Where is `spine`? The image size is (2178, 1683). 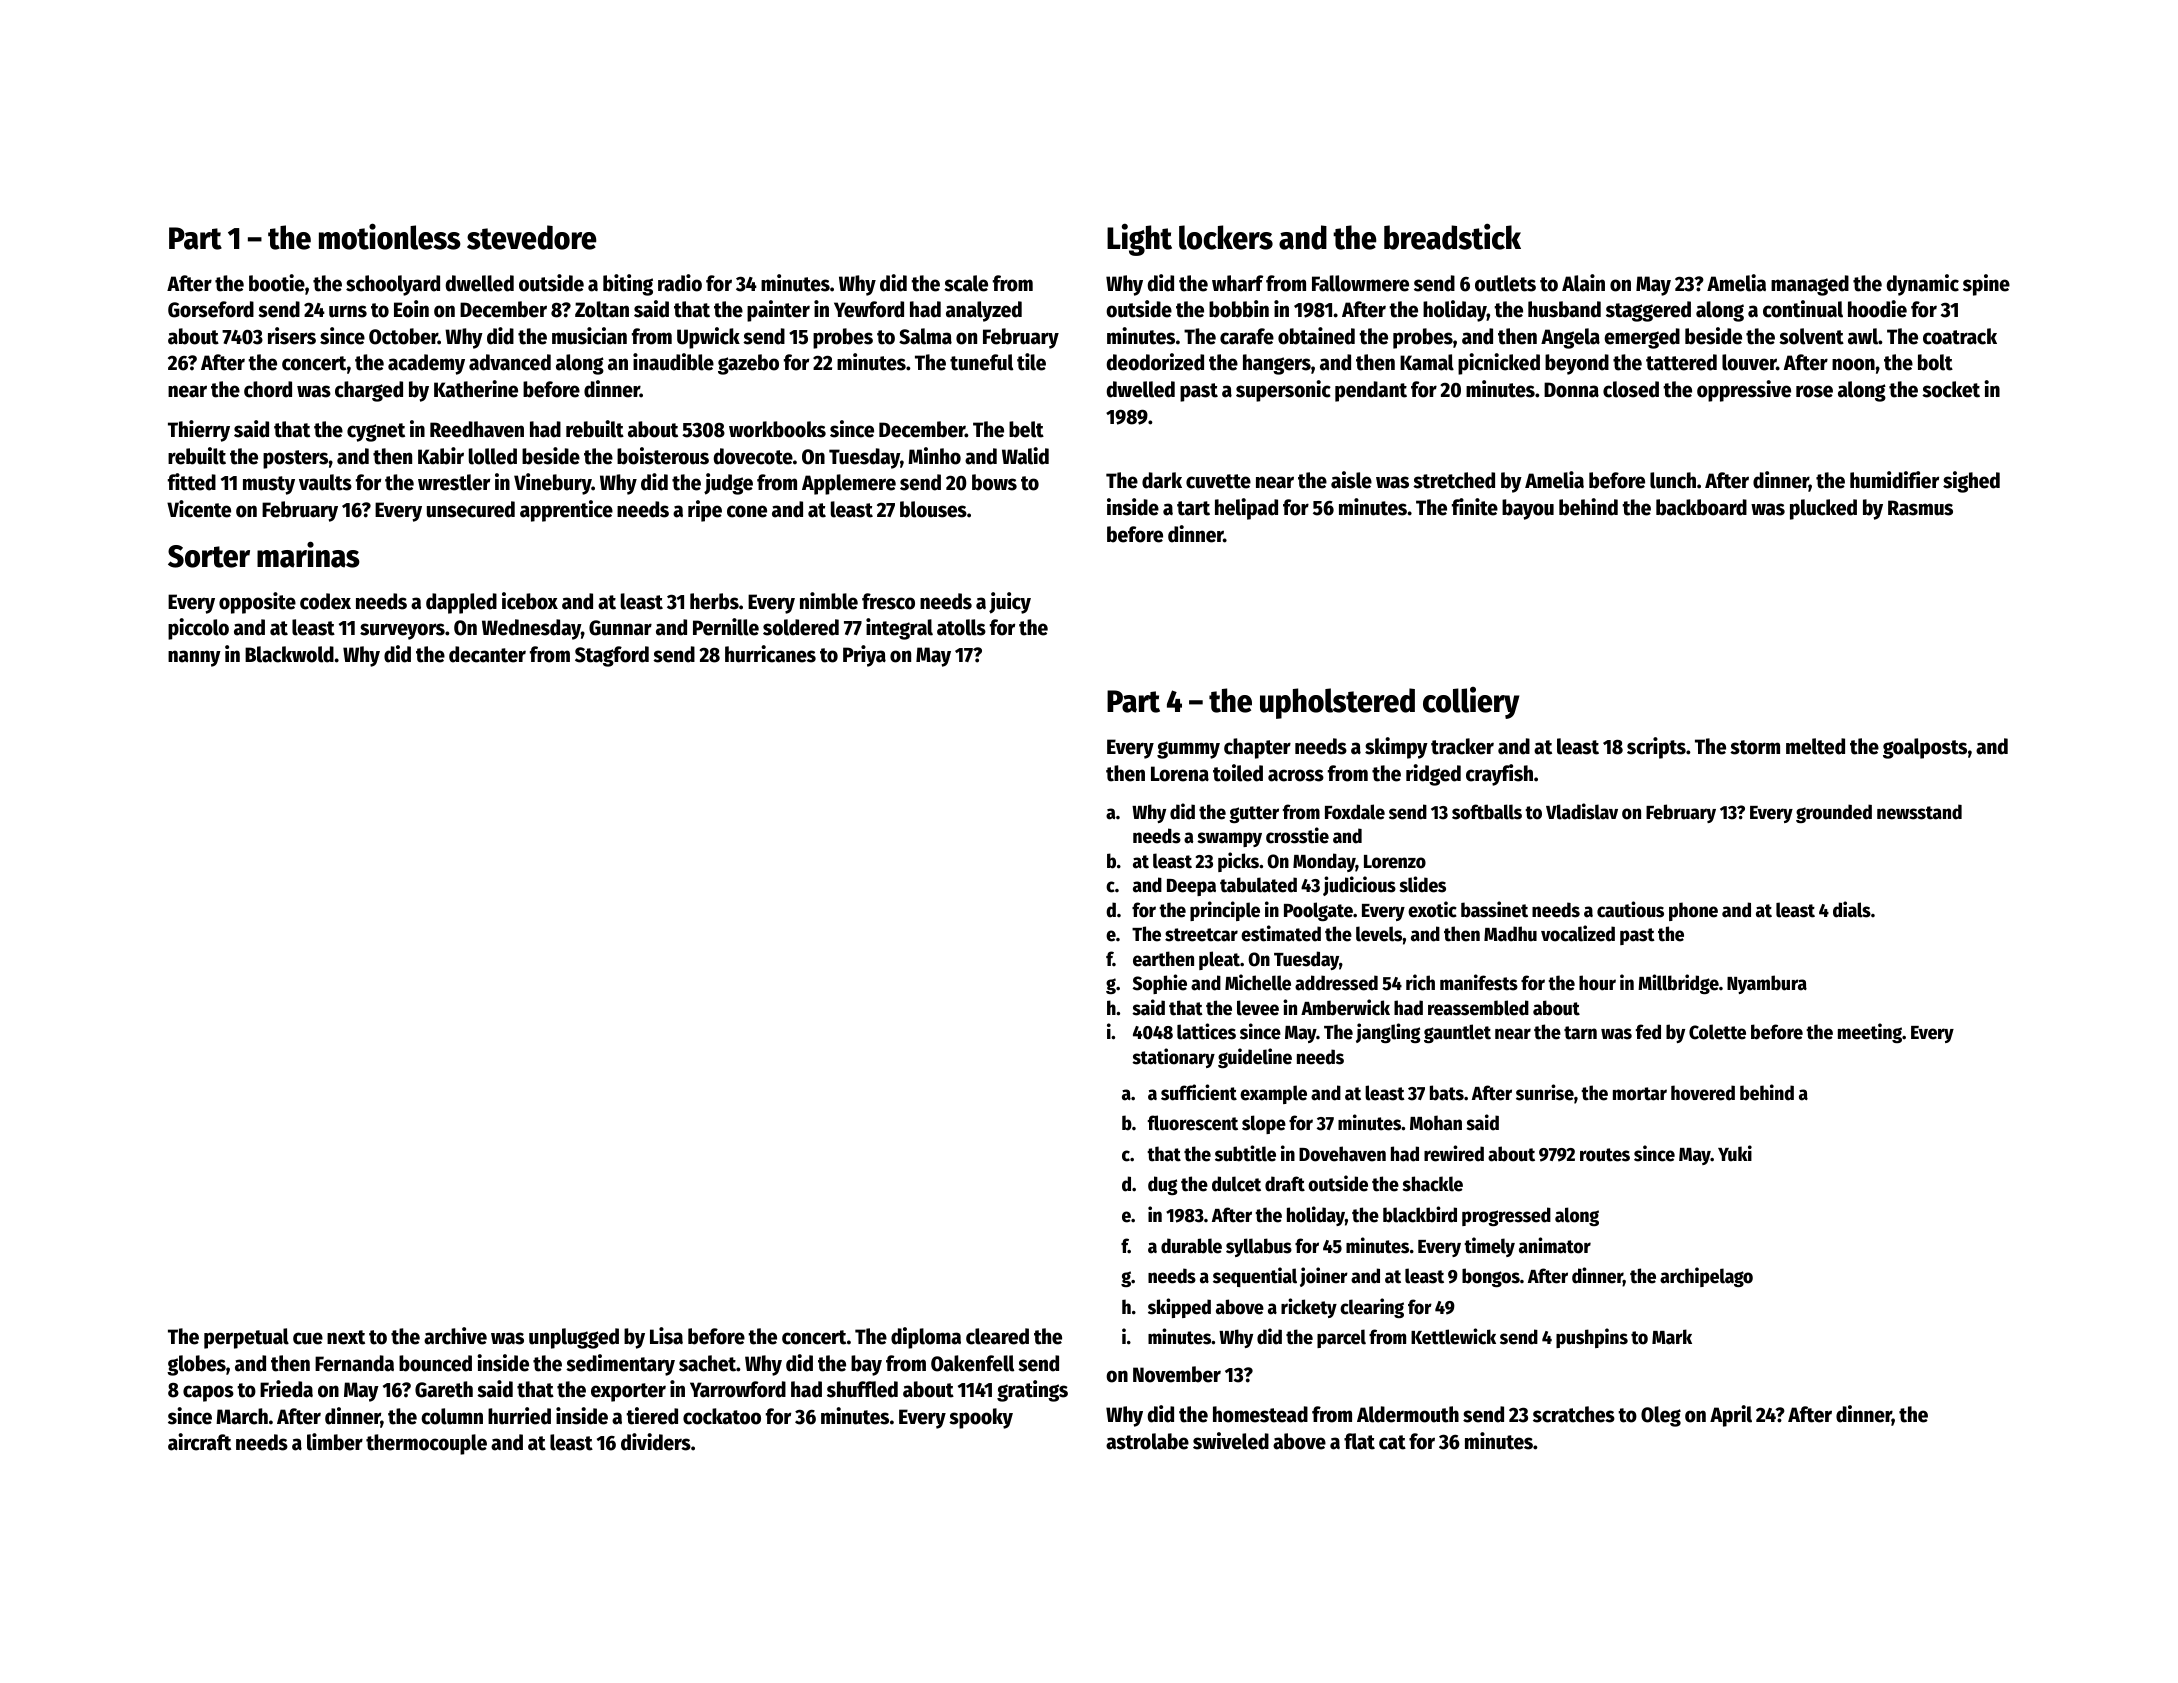 spine is located at coordinates (1986, 285).
